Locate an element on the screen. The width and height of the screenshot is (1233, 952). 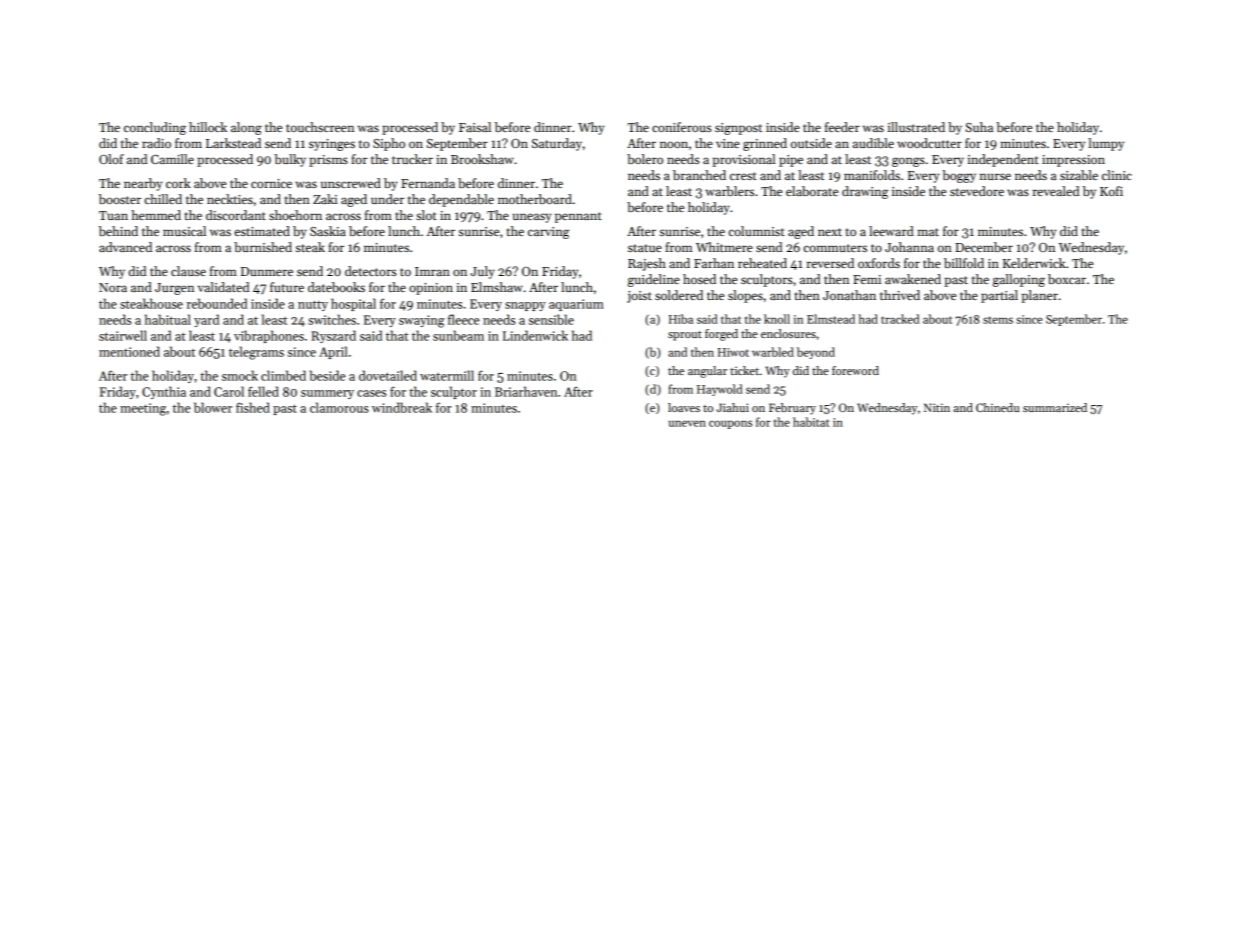
independent is located at coordinates (1003, 160).
